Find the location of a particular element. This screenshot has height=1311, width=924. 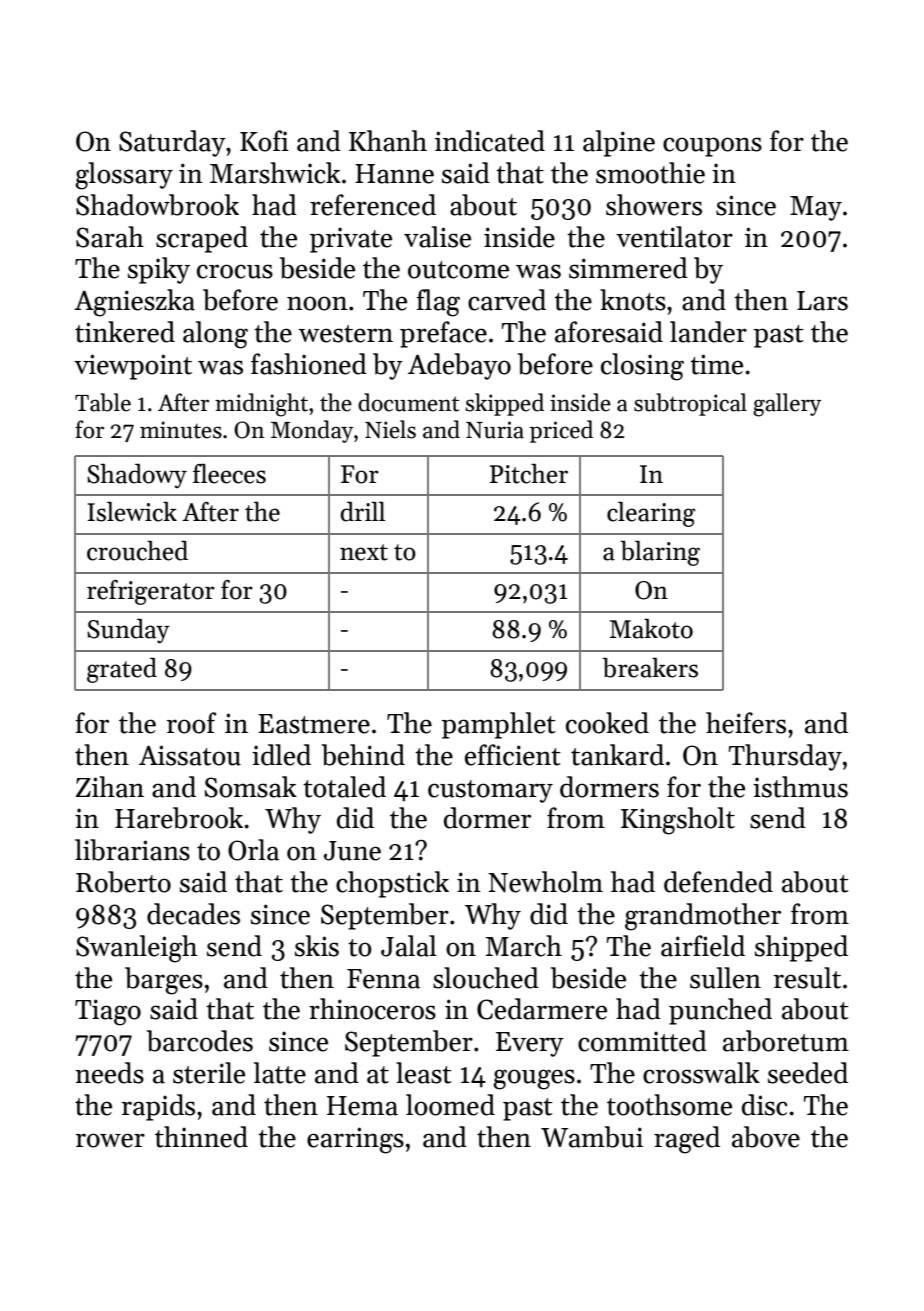

spiky is located at coordinates (159, 270).
